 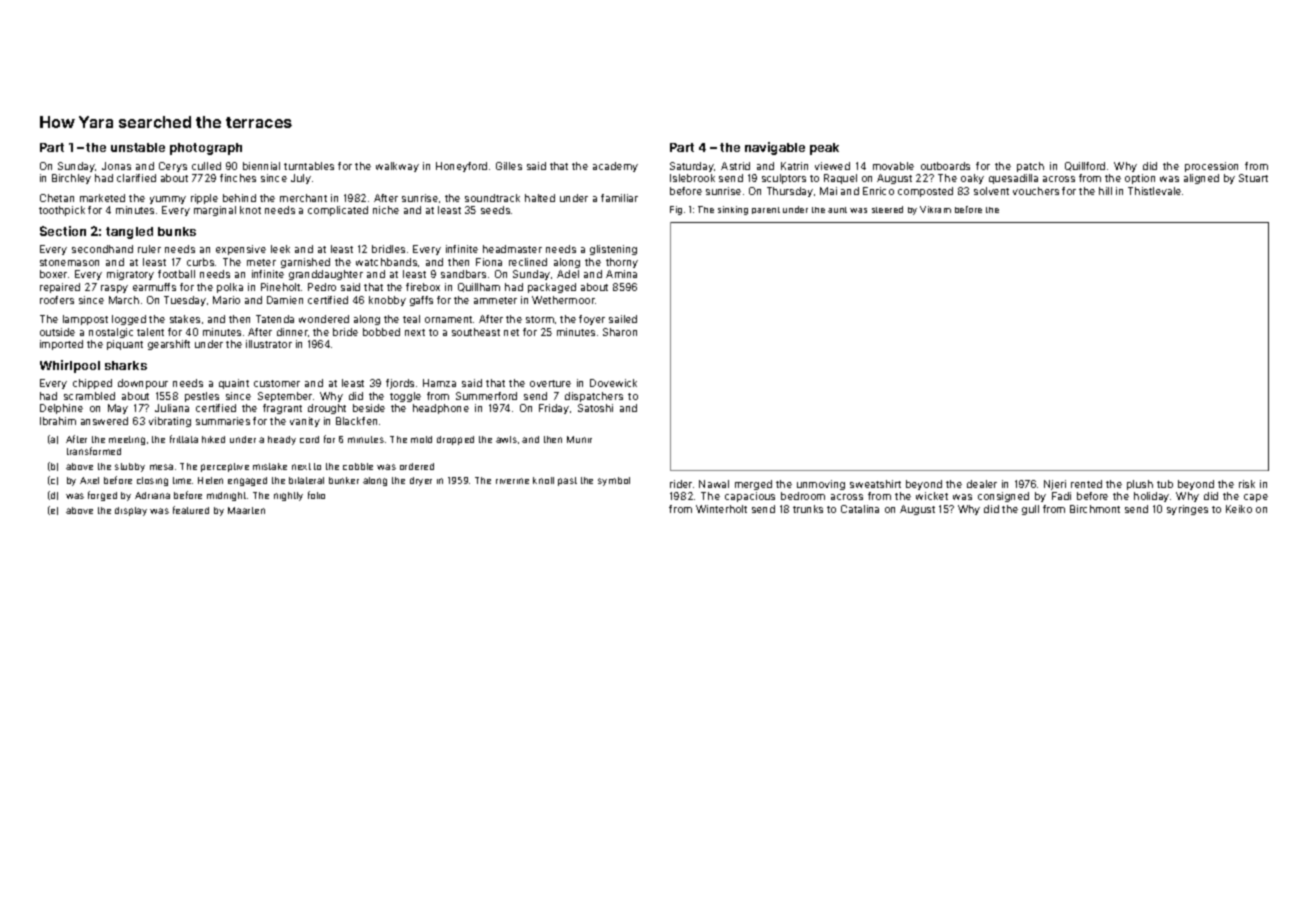 I want to click on peak, so click(x=824, y=149).
